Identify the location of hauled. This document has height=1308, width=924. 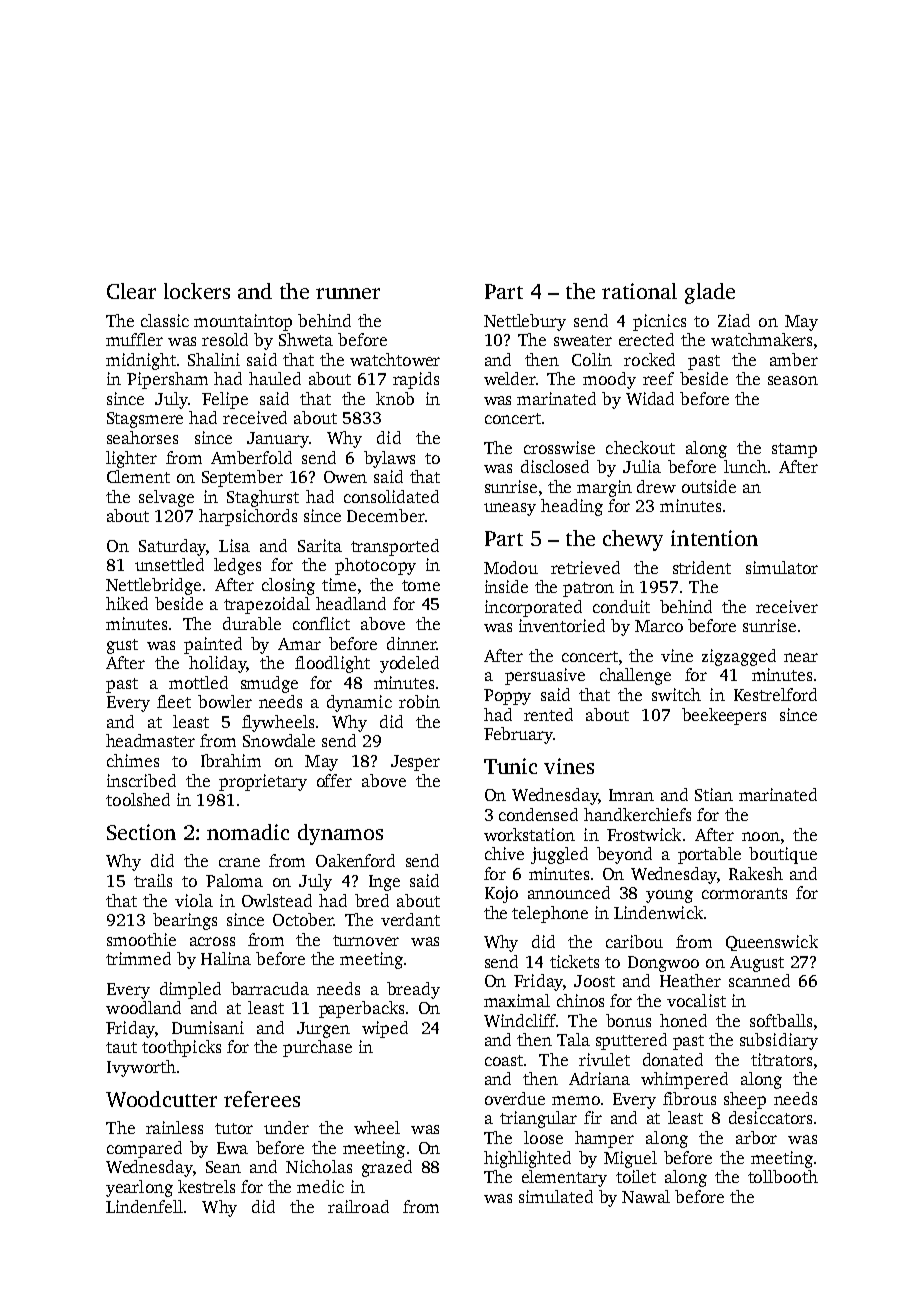
(275, 378).
